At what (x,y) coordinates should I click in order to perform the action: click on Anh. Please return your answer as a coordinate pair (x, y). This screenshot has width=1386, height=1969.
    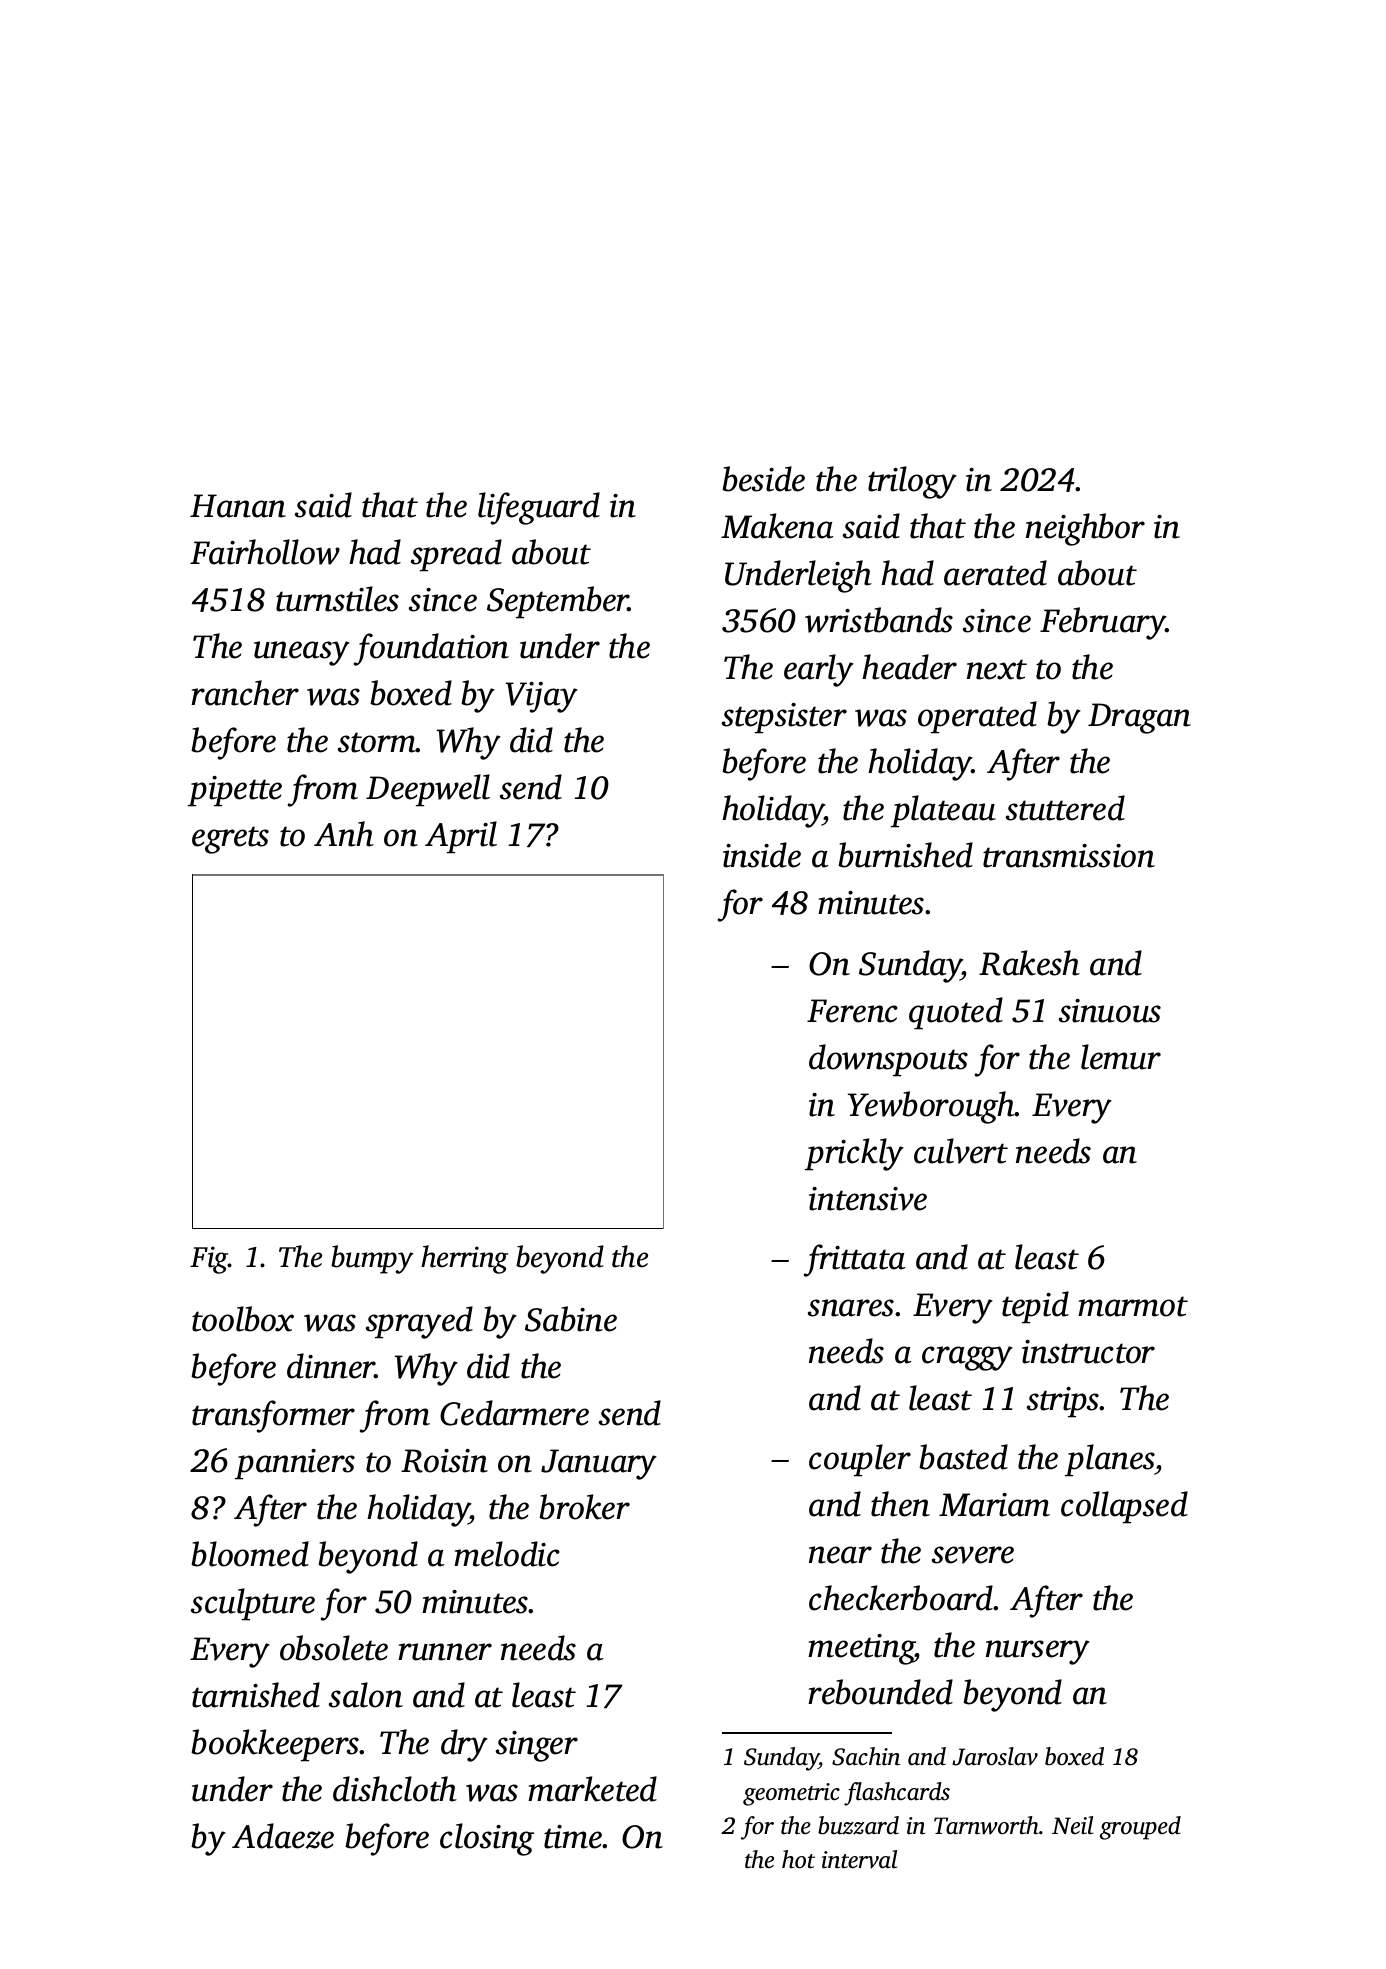
    Looking at the image, I should click on (344, 834).
